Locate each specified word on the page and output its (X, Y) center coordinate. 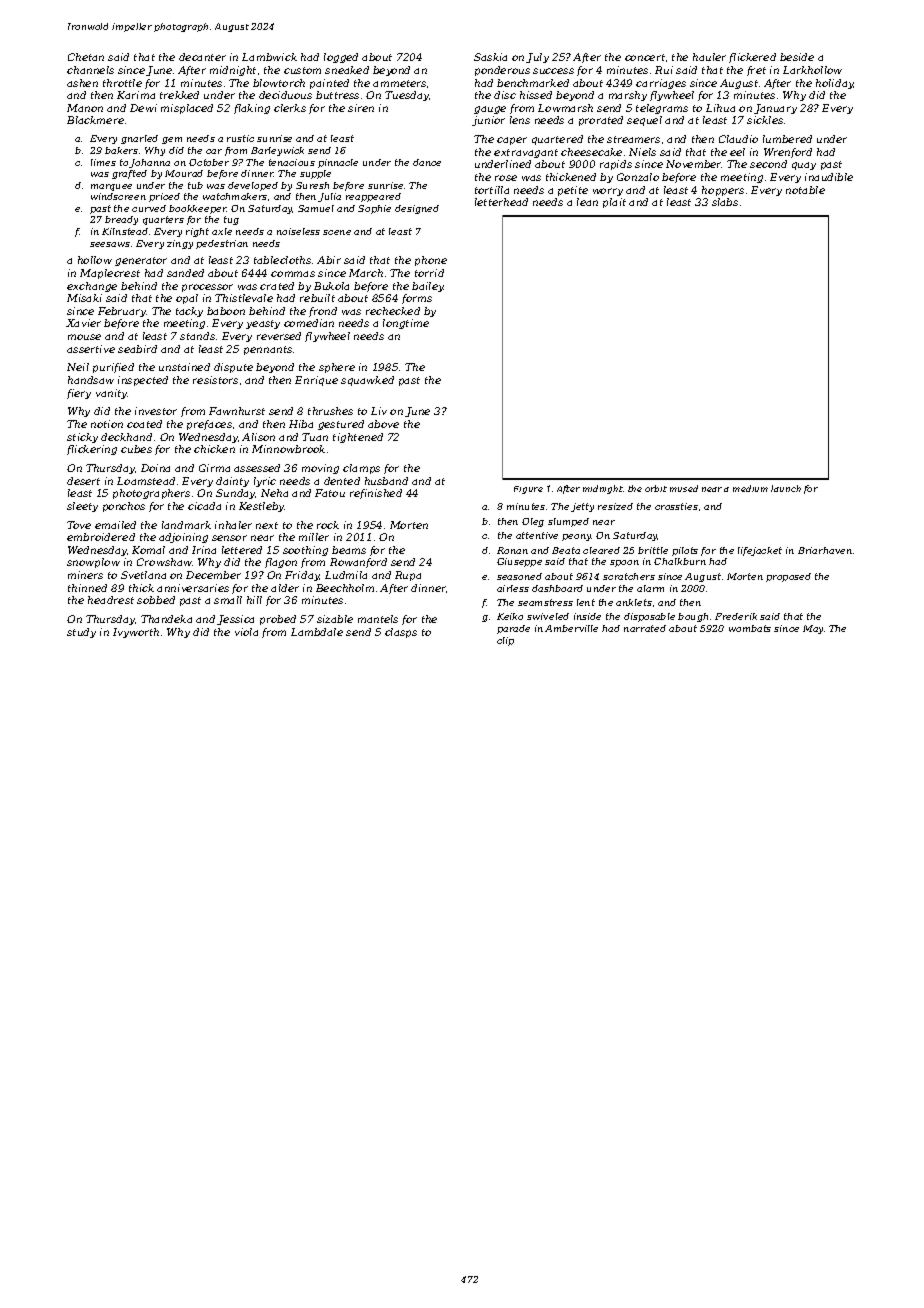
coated (144, 424)
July (537, 58)
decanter (202, 57)
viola (246, 632)
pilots (685, 551)
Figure (528, 490)
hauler (709, 57)
